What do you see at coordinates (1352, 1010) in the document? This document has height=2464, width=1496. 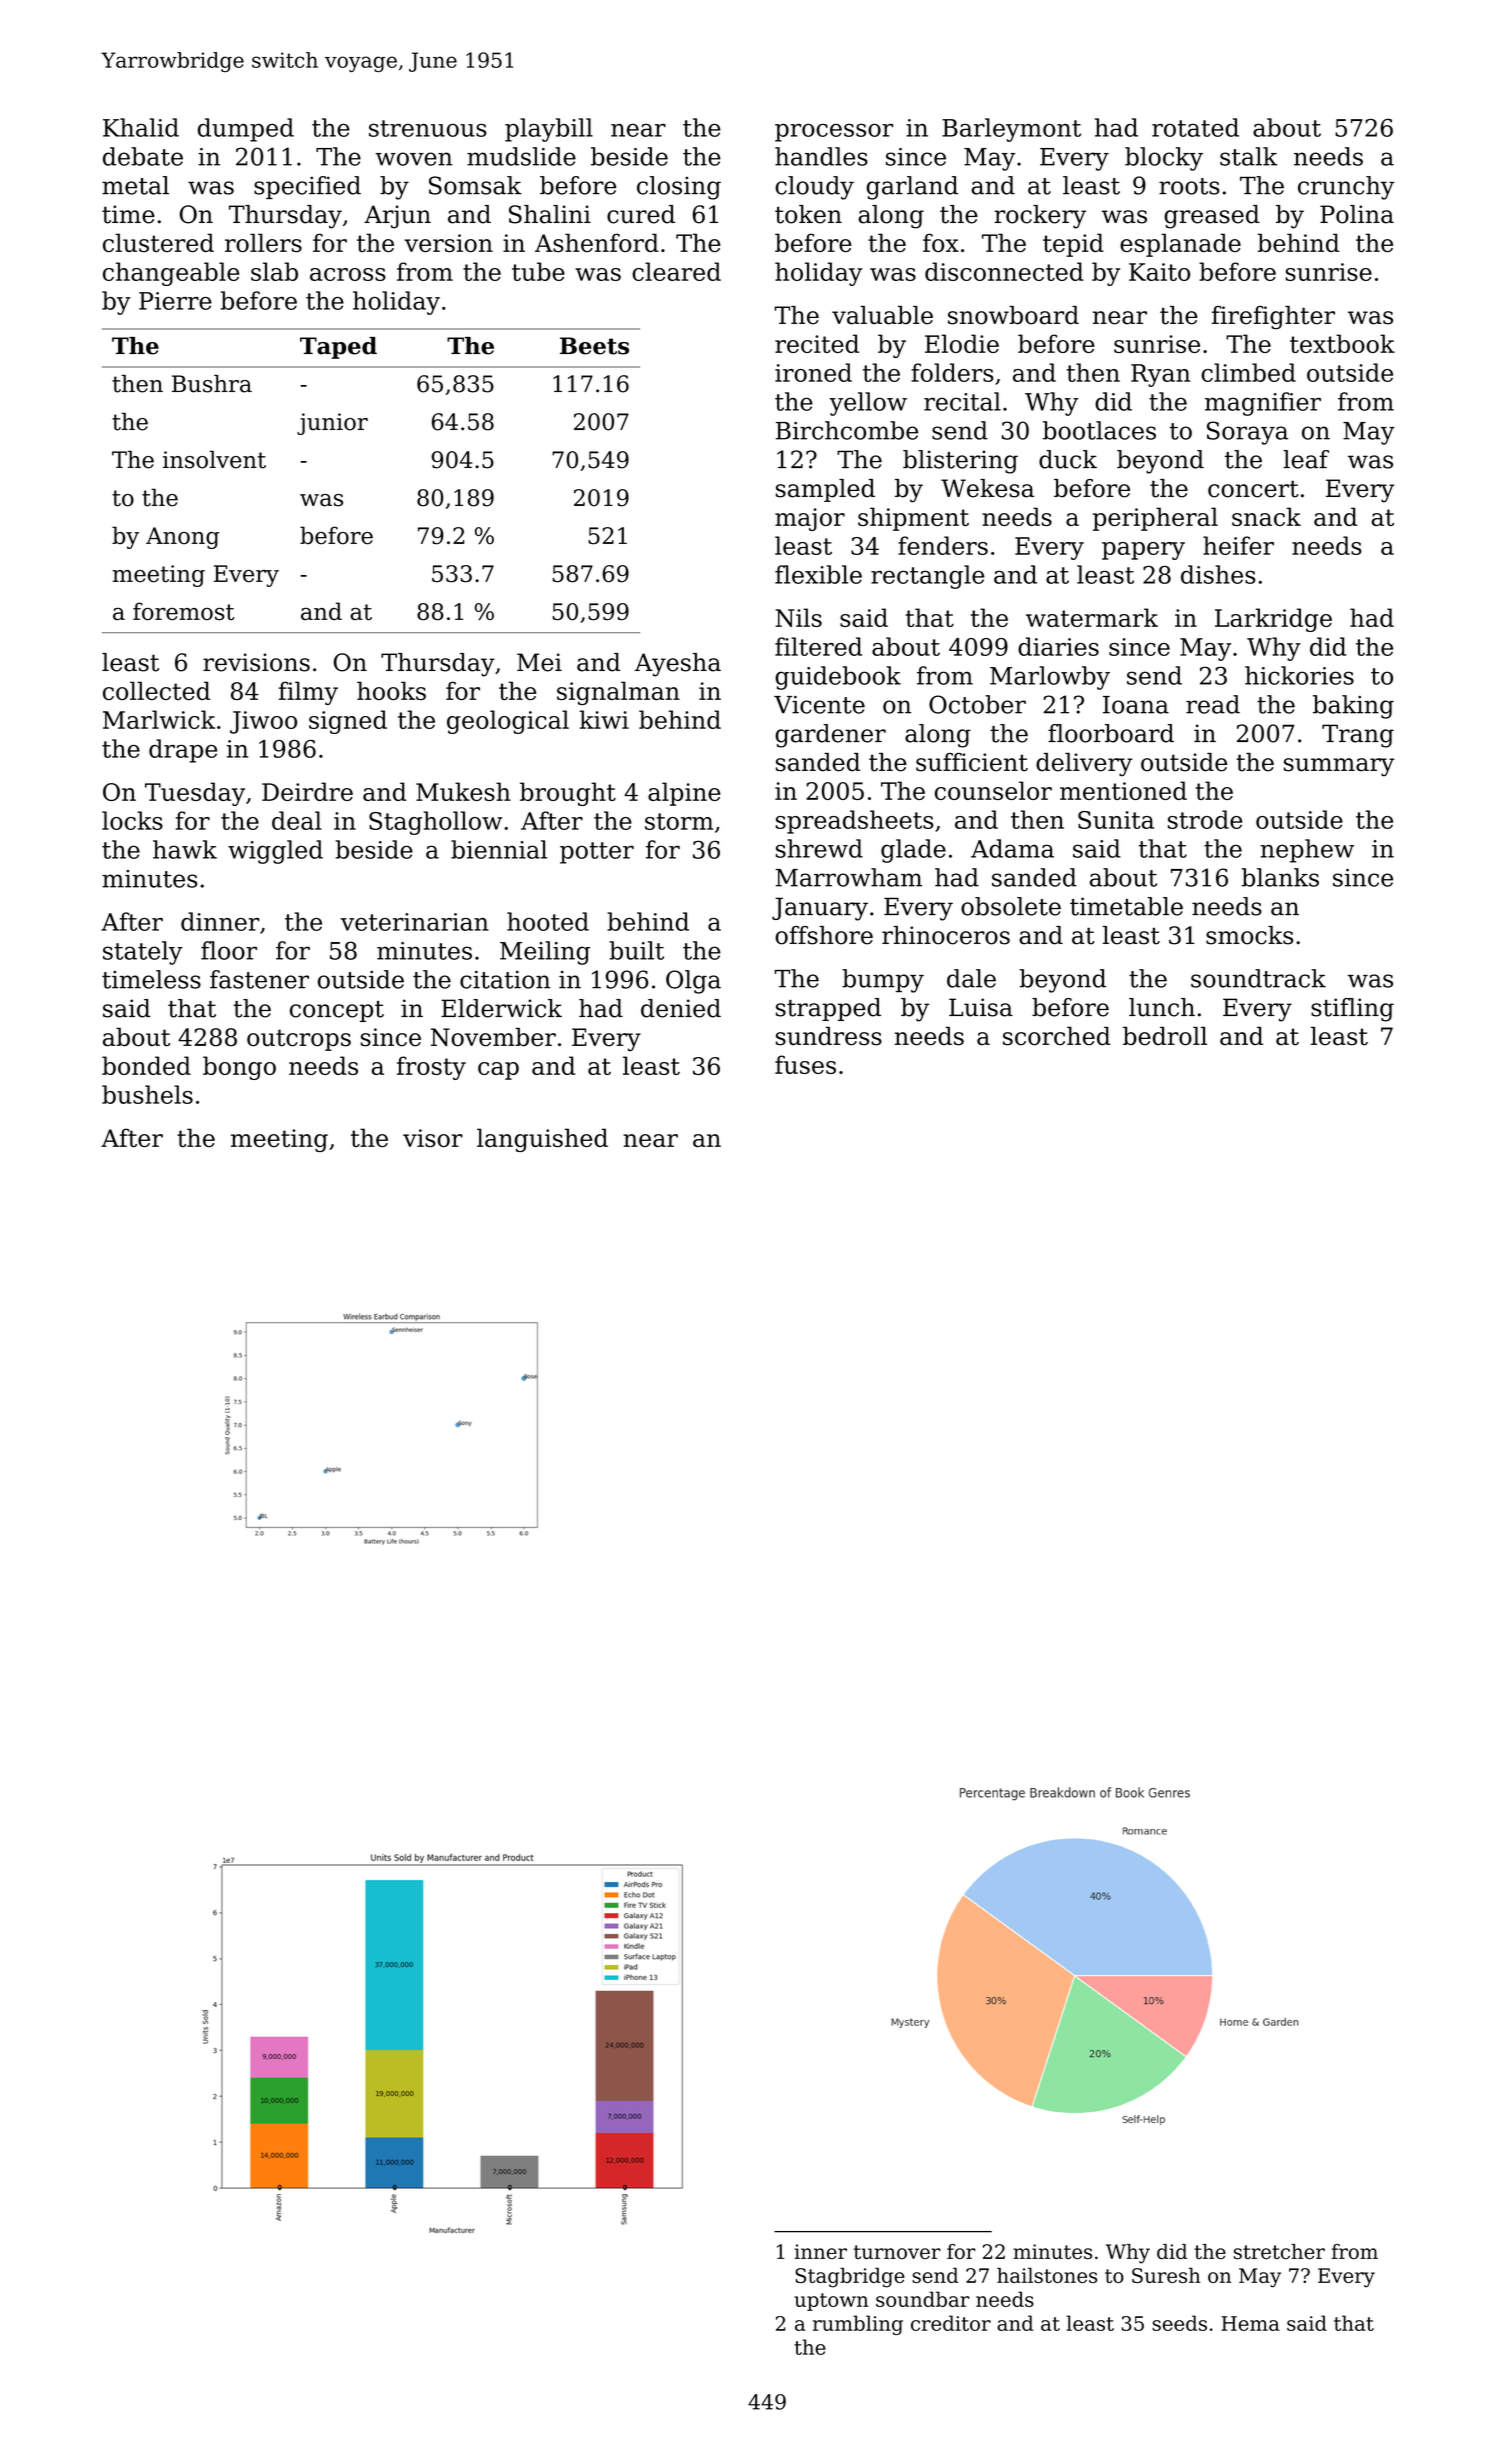 I see `stifling` at bounding box center [1352, 1010].
